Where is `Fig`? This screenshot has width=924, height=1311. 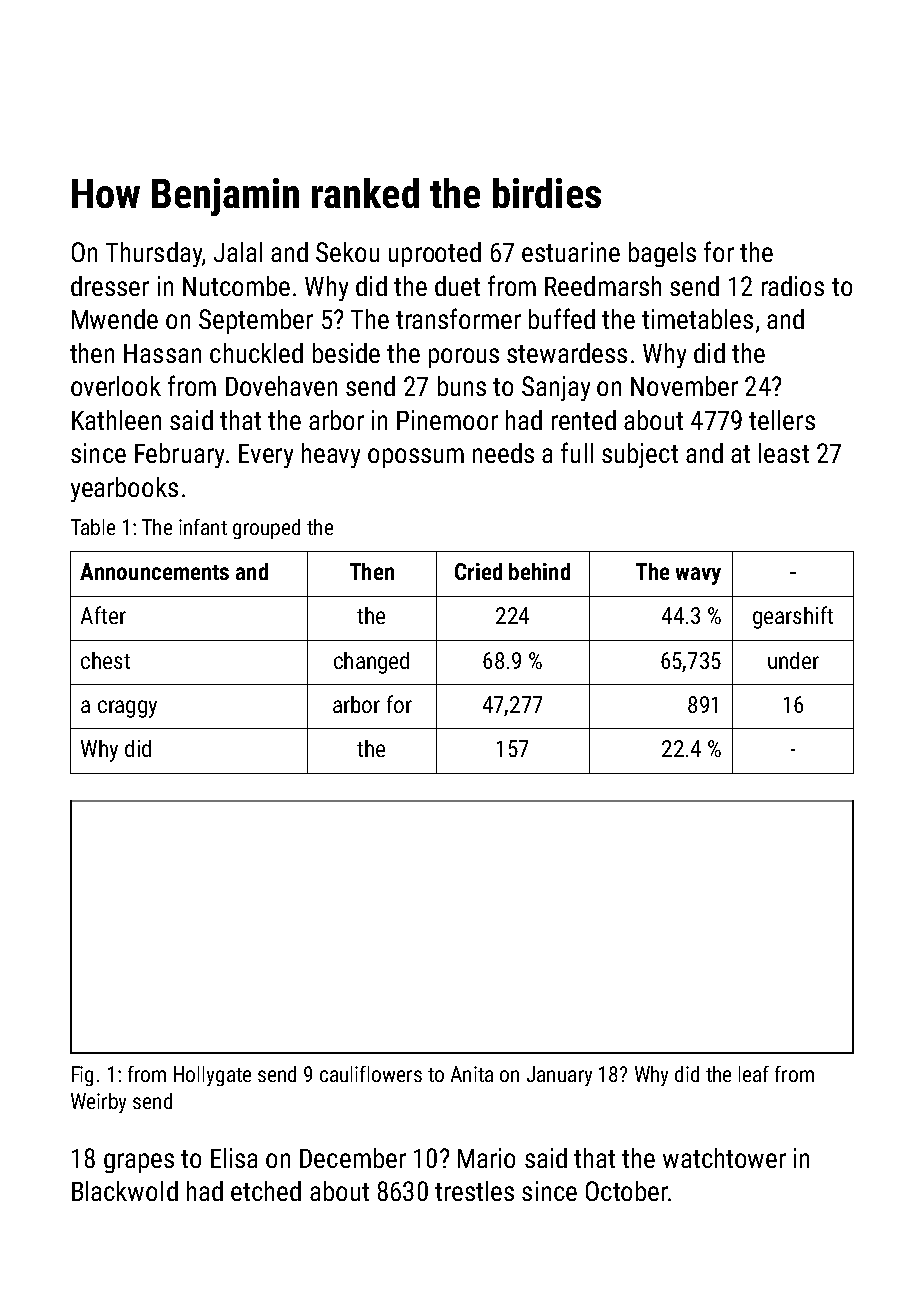
Fig is located at coordinates (82, 1076).
